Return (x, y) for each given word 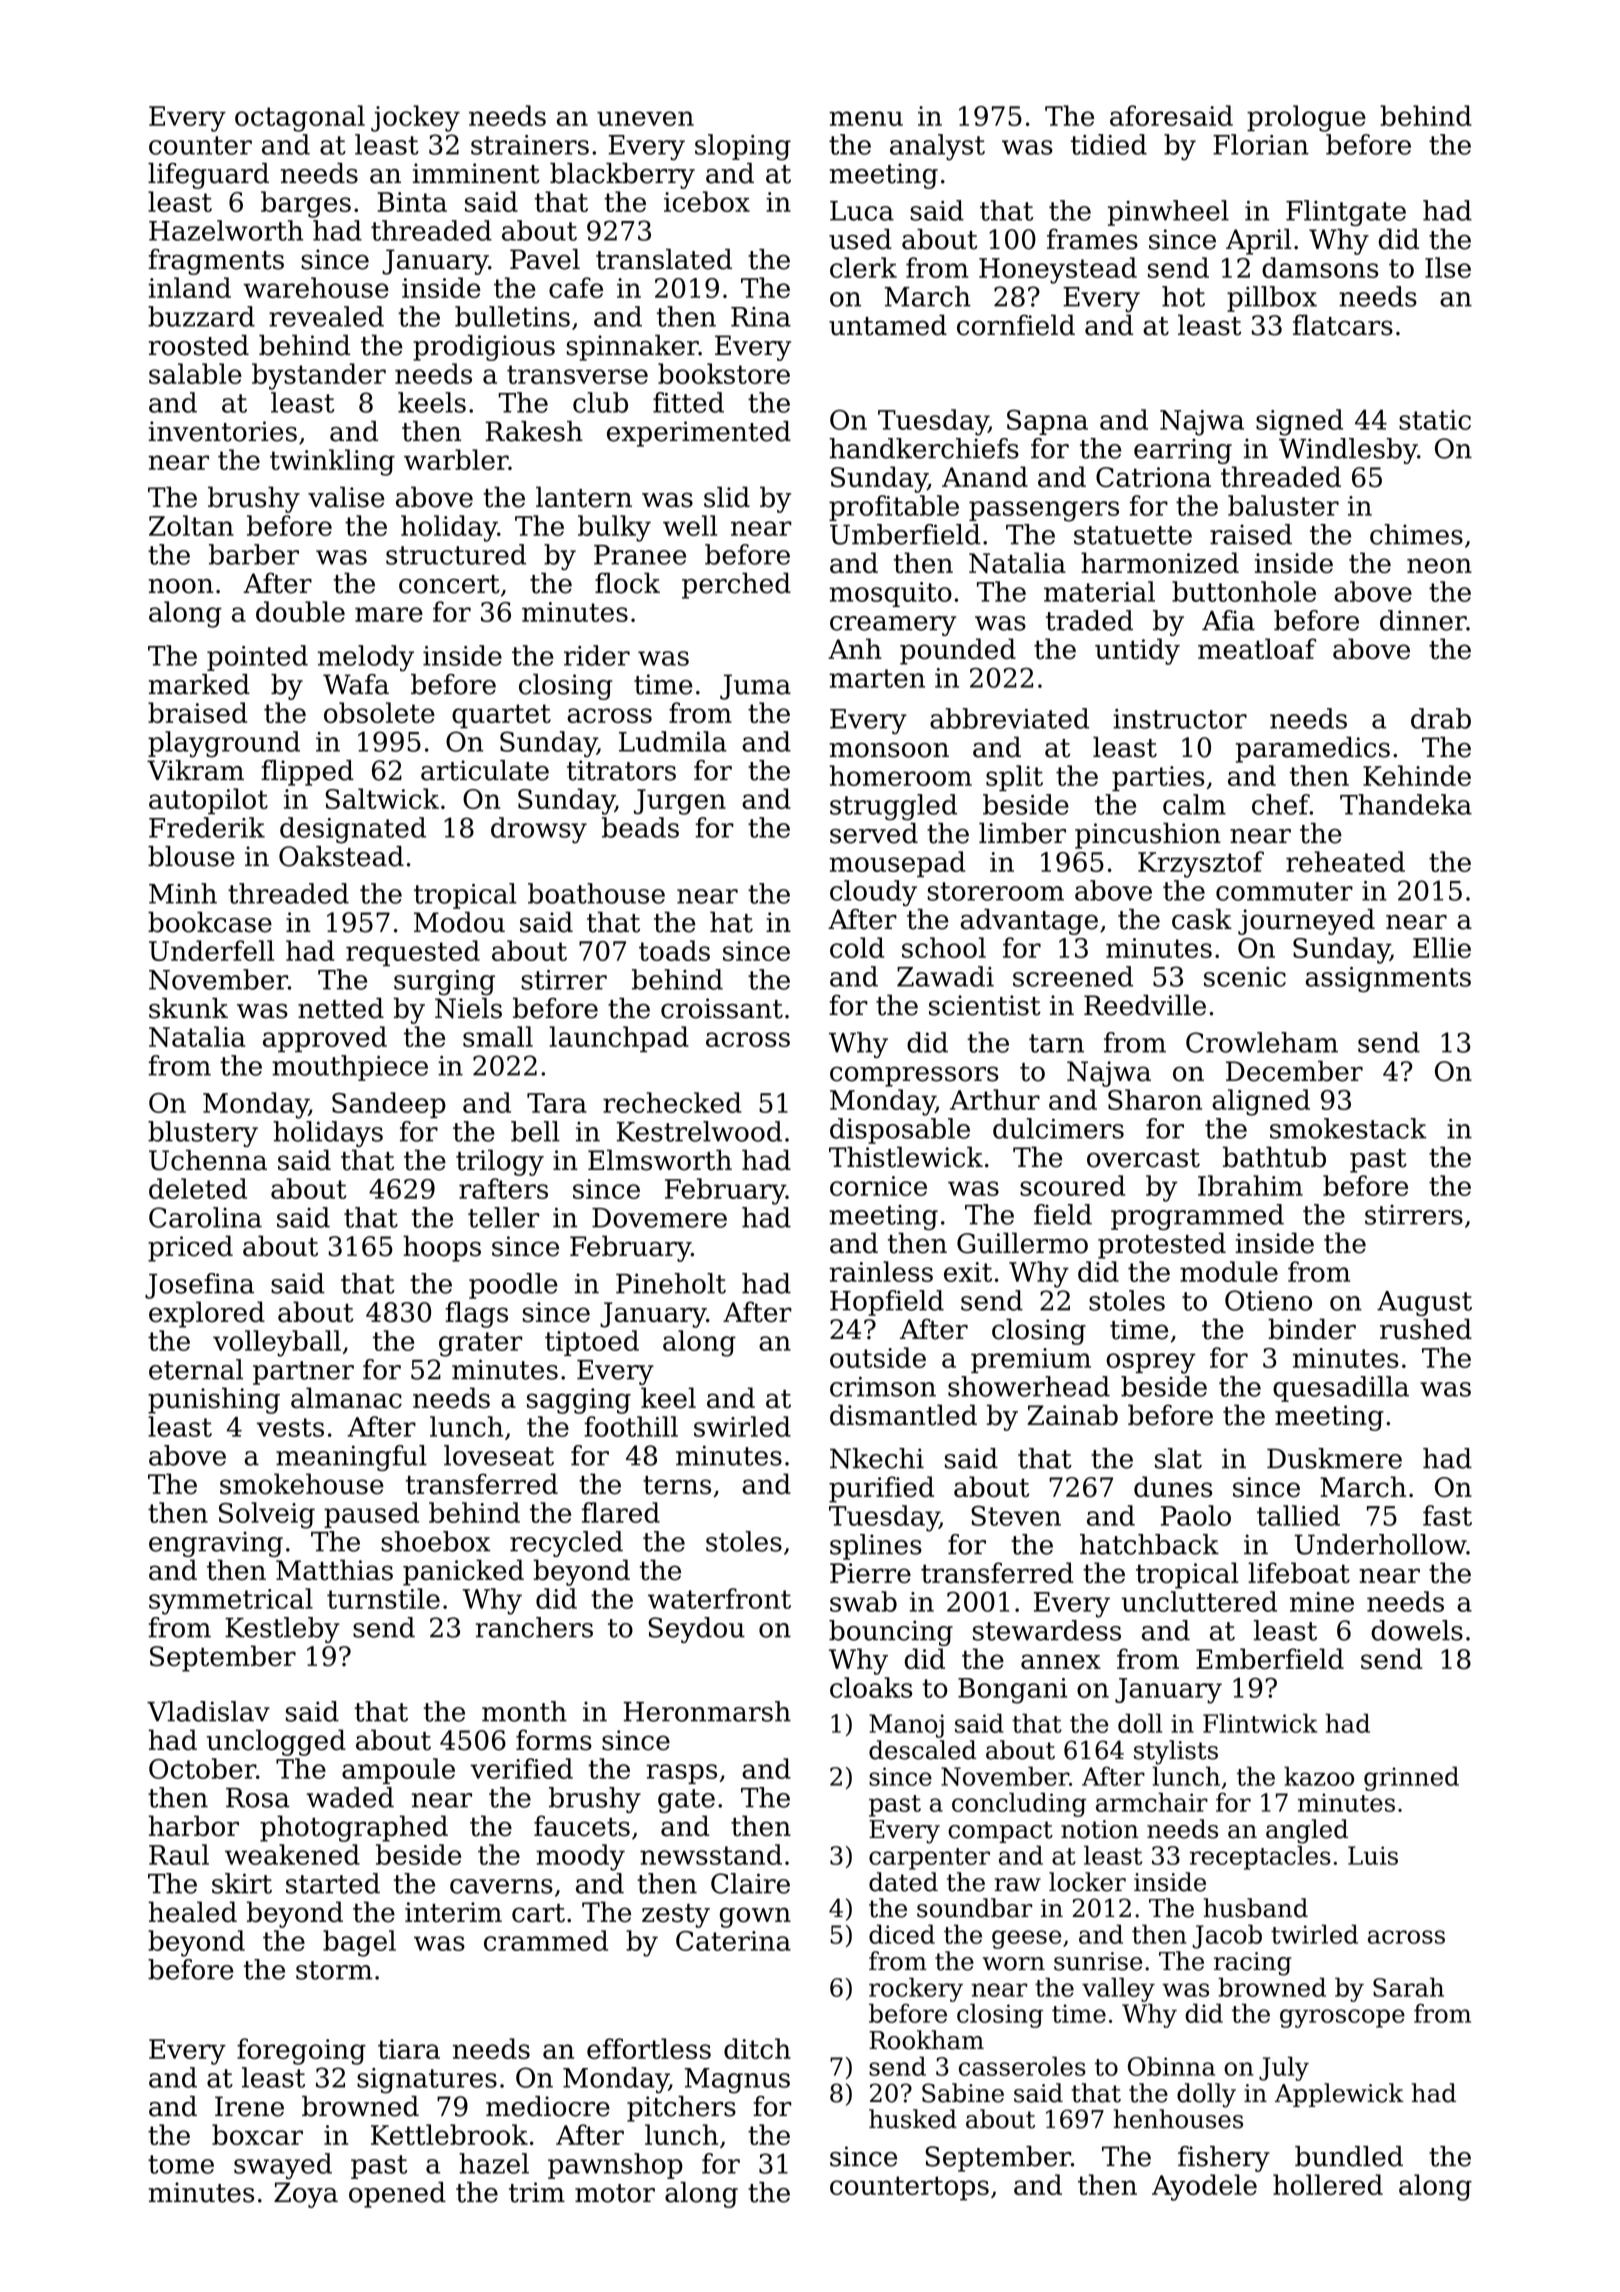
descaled (923, 1750)
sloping (743, 147)
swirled (742, 1426)
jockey (415, 118)
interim (453, 1912)
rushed (1426, 1329)
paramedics (1313, 750)
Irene (249, 2106)
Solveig (267, 1515)
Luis (1373, 1855)
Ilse (1448, 267)
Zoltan (191, 525)
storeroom (996, 891)
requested (413, 953)
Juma (755, 687)
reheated (1345, 861)
